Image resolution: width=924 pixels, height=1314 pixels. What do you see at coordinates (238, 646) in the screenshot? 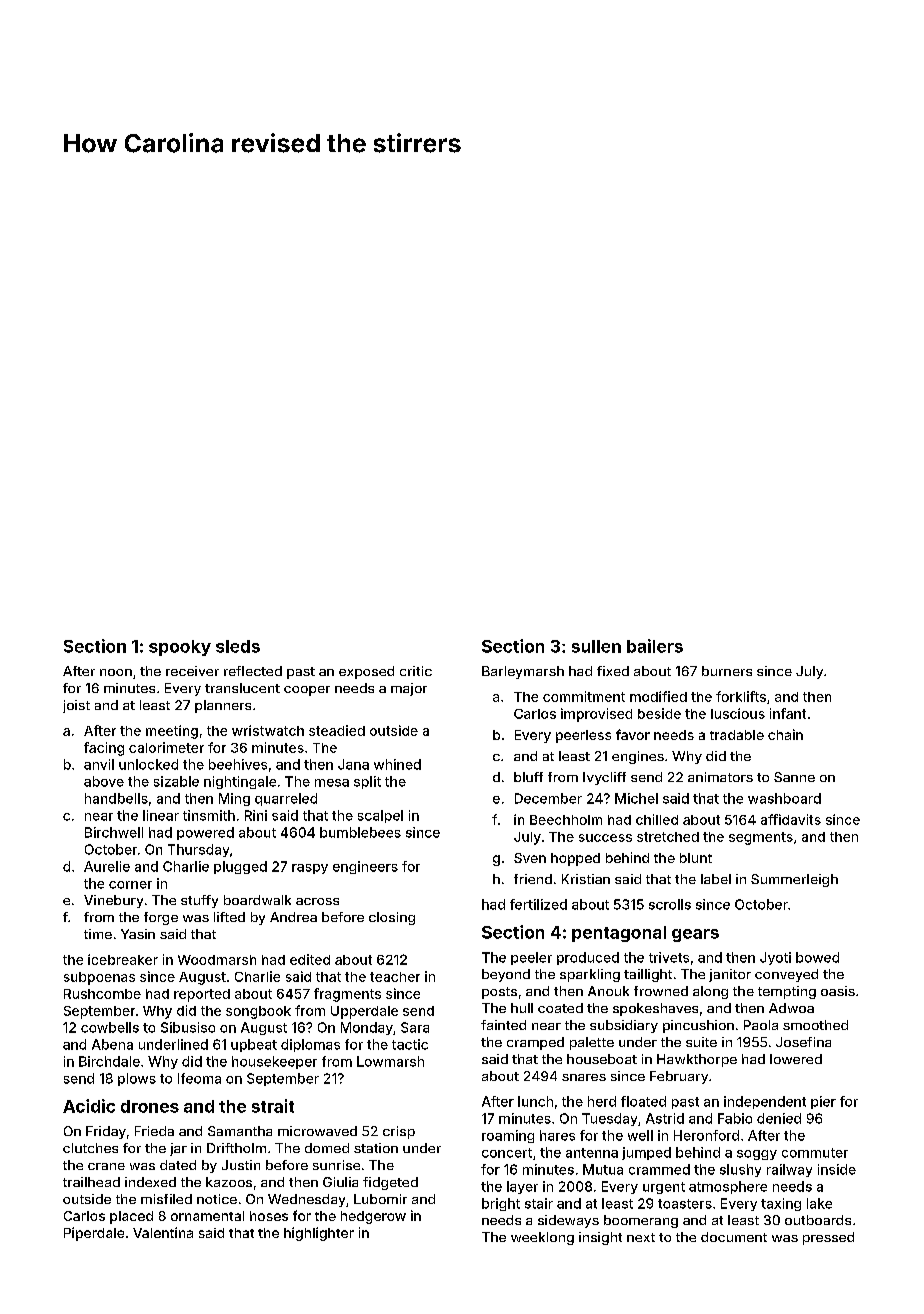
I see `sleds` at bounding box center [238, 646].
